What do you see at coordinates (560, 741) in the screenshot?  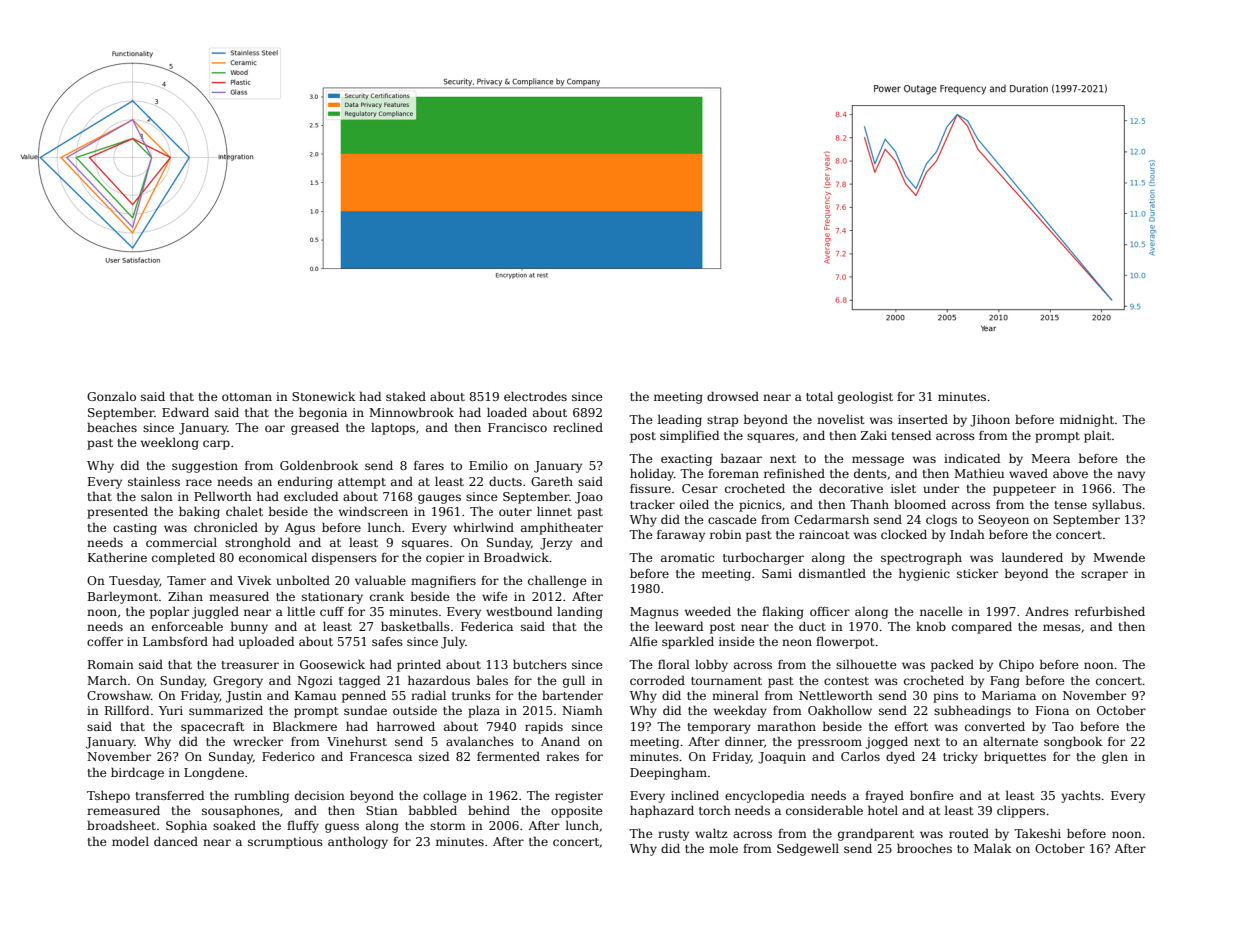 I see `Anand` at bounding box center [560, 741].
